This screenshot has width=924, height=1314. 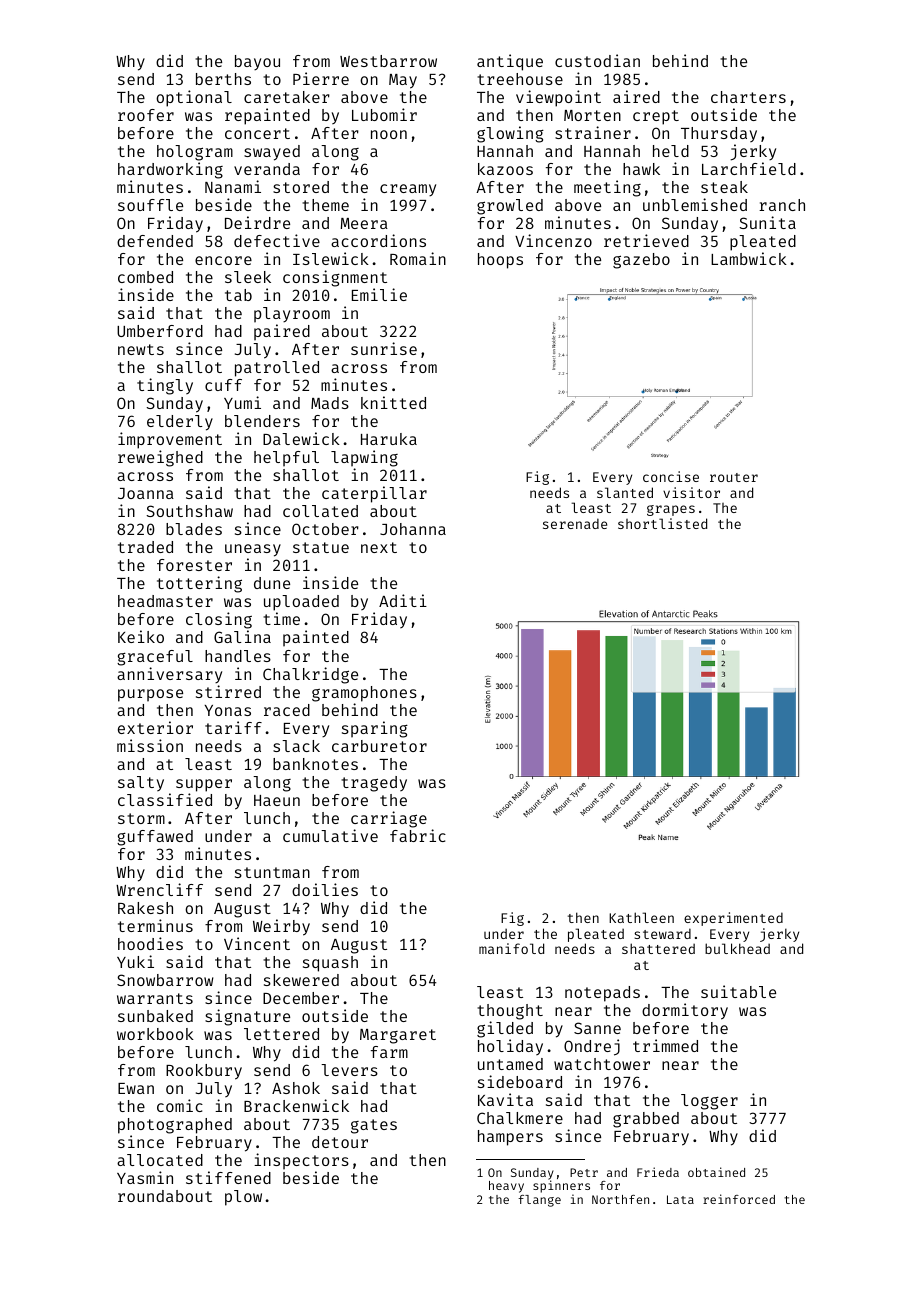 I want to click on berths, so click(x=223, y=79).
